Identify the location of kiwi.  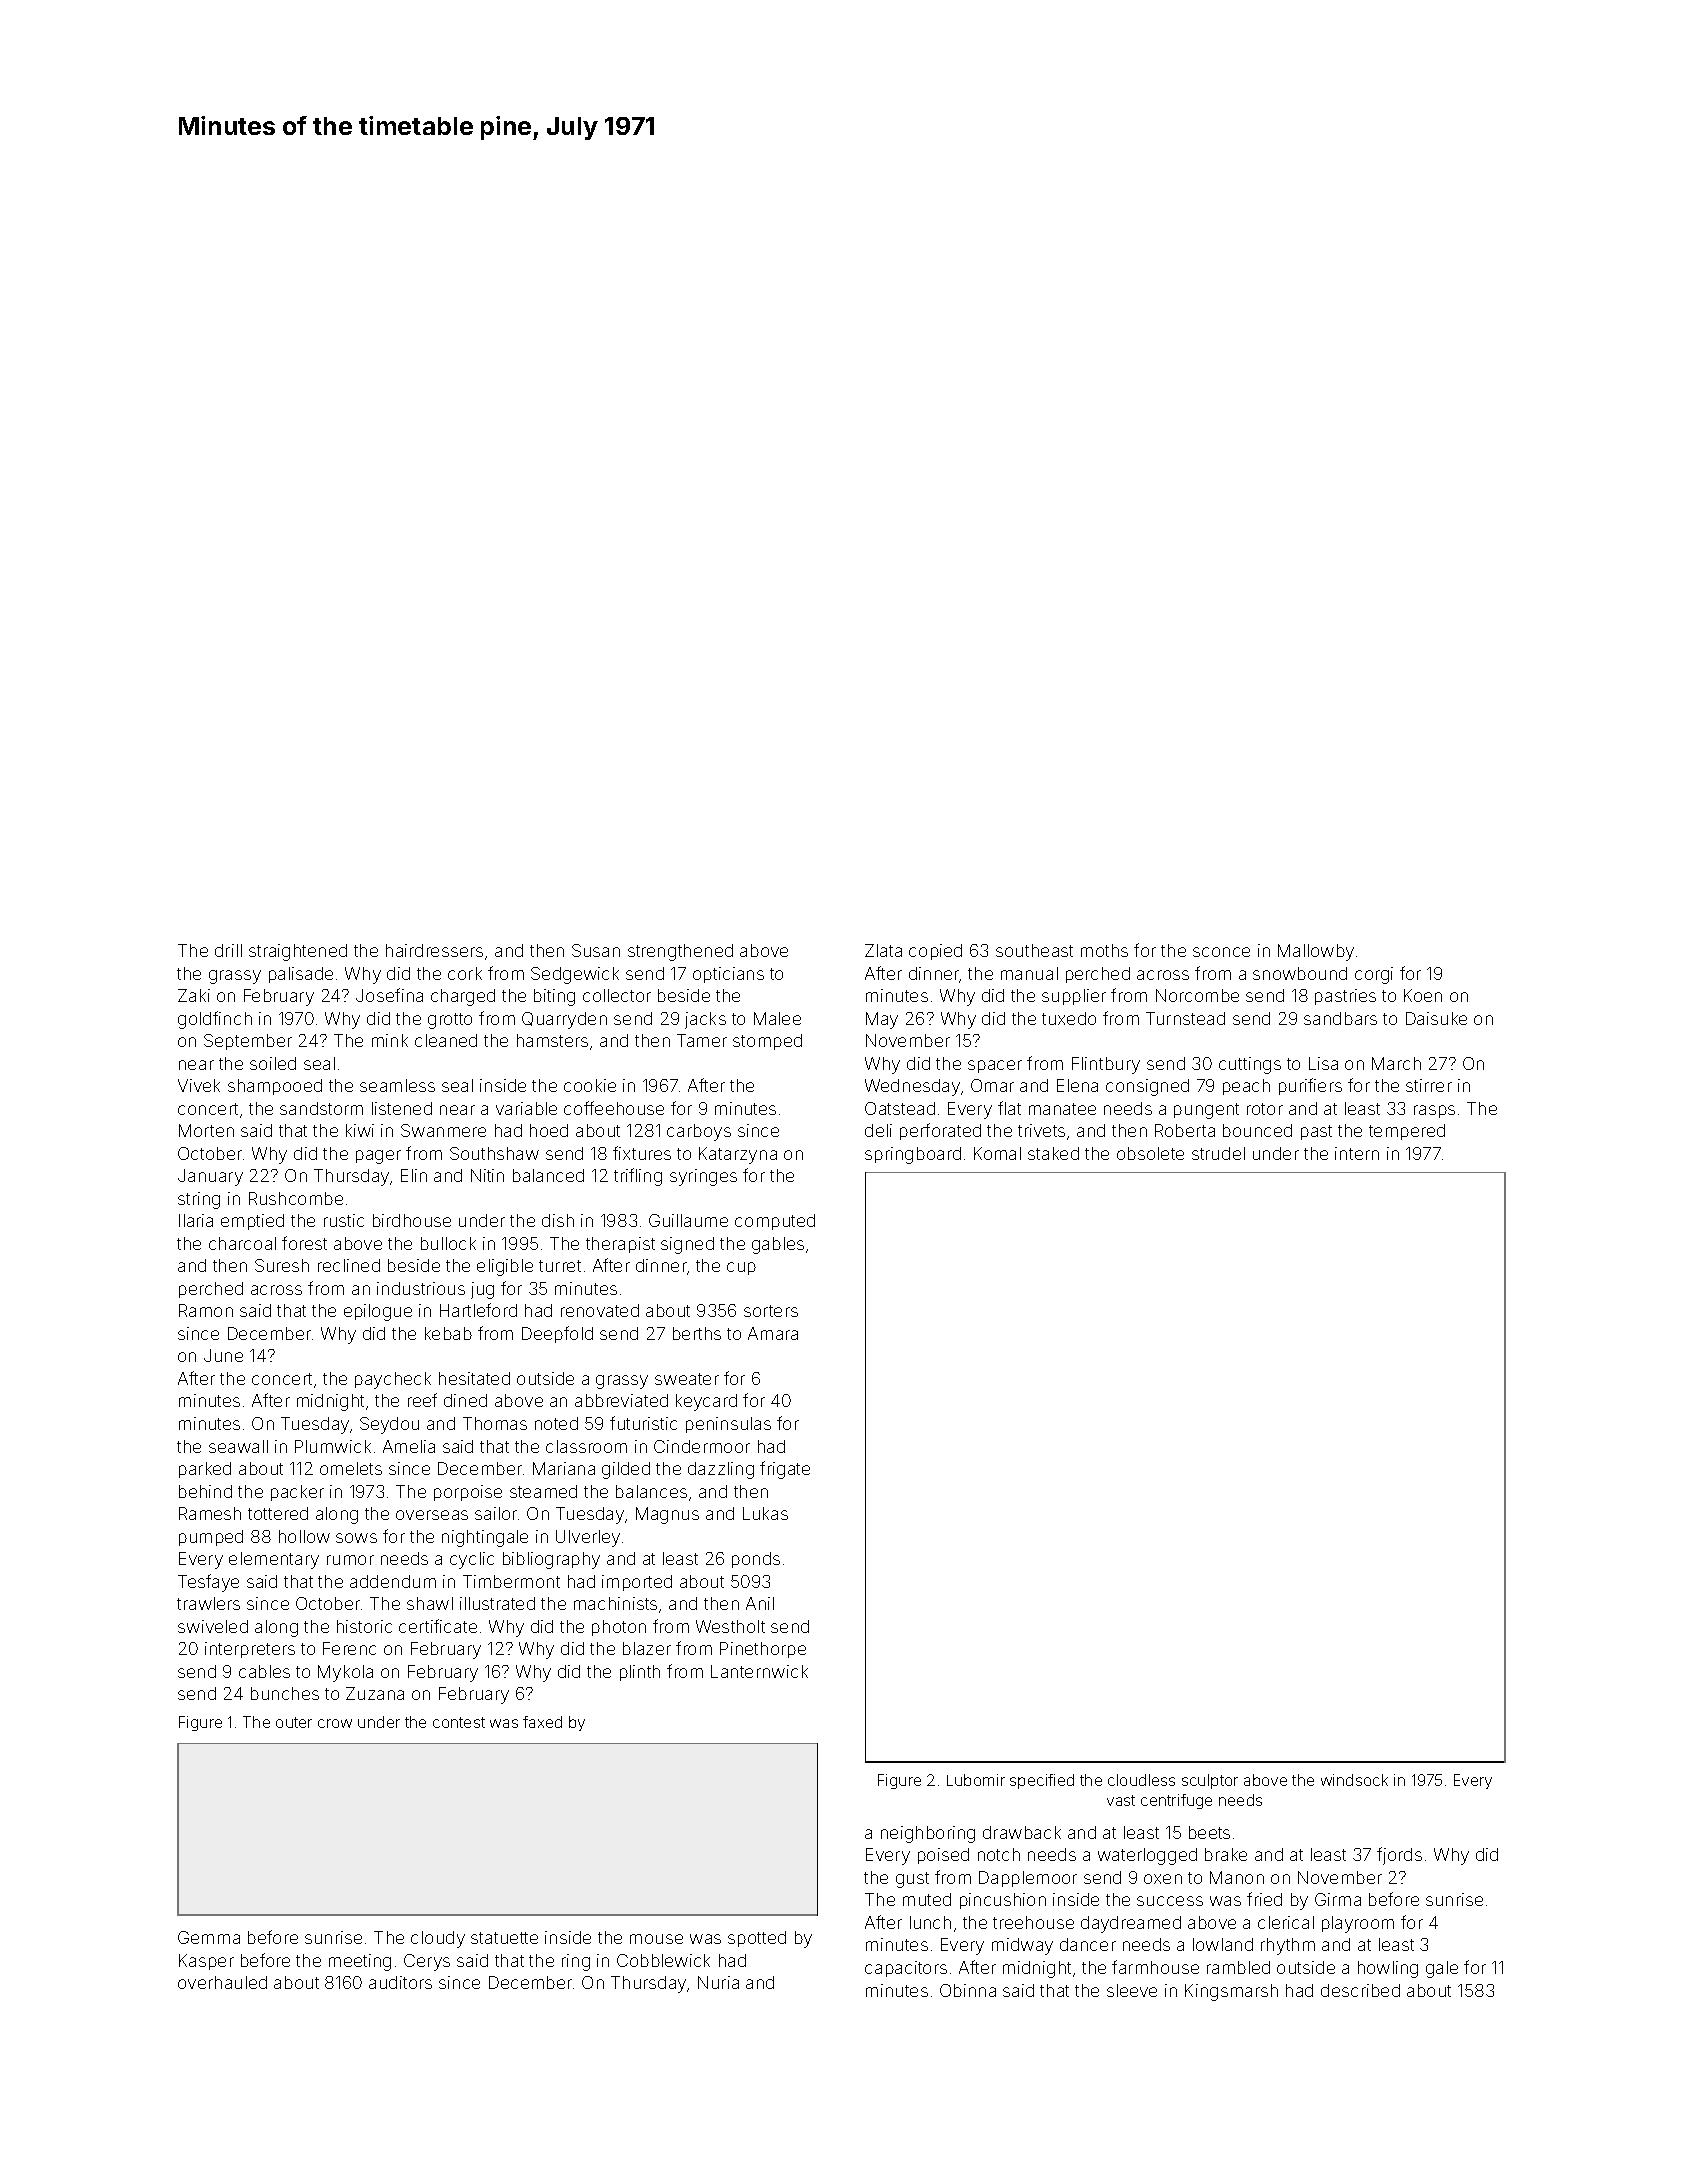
(360, 1130).
